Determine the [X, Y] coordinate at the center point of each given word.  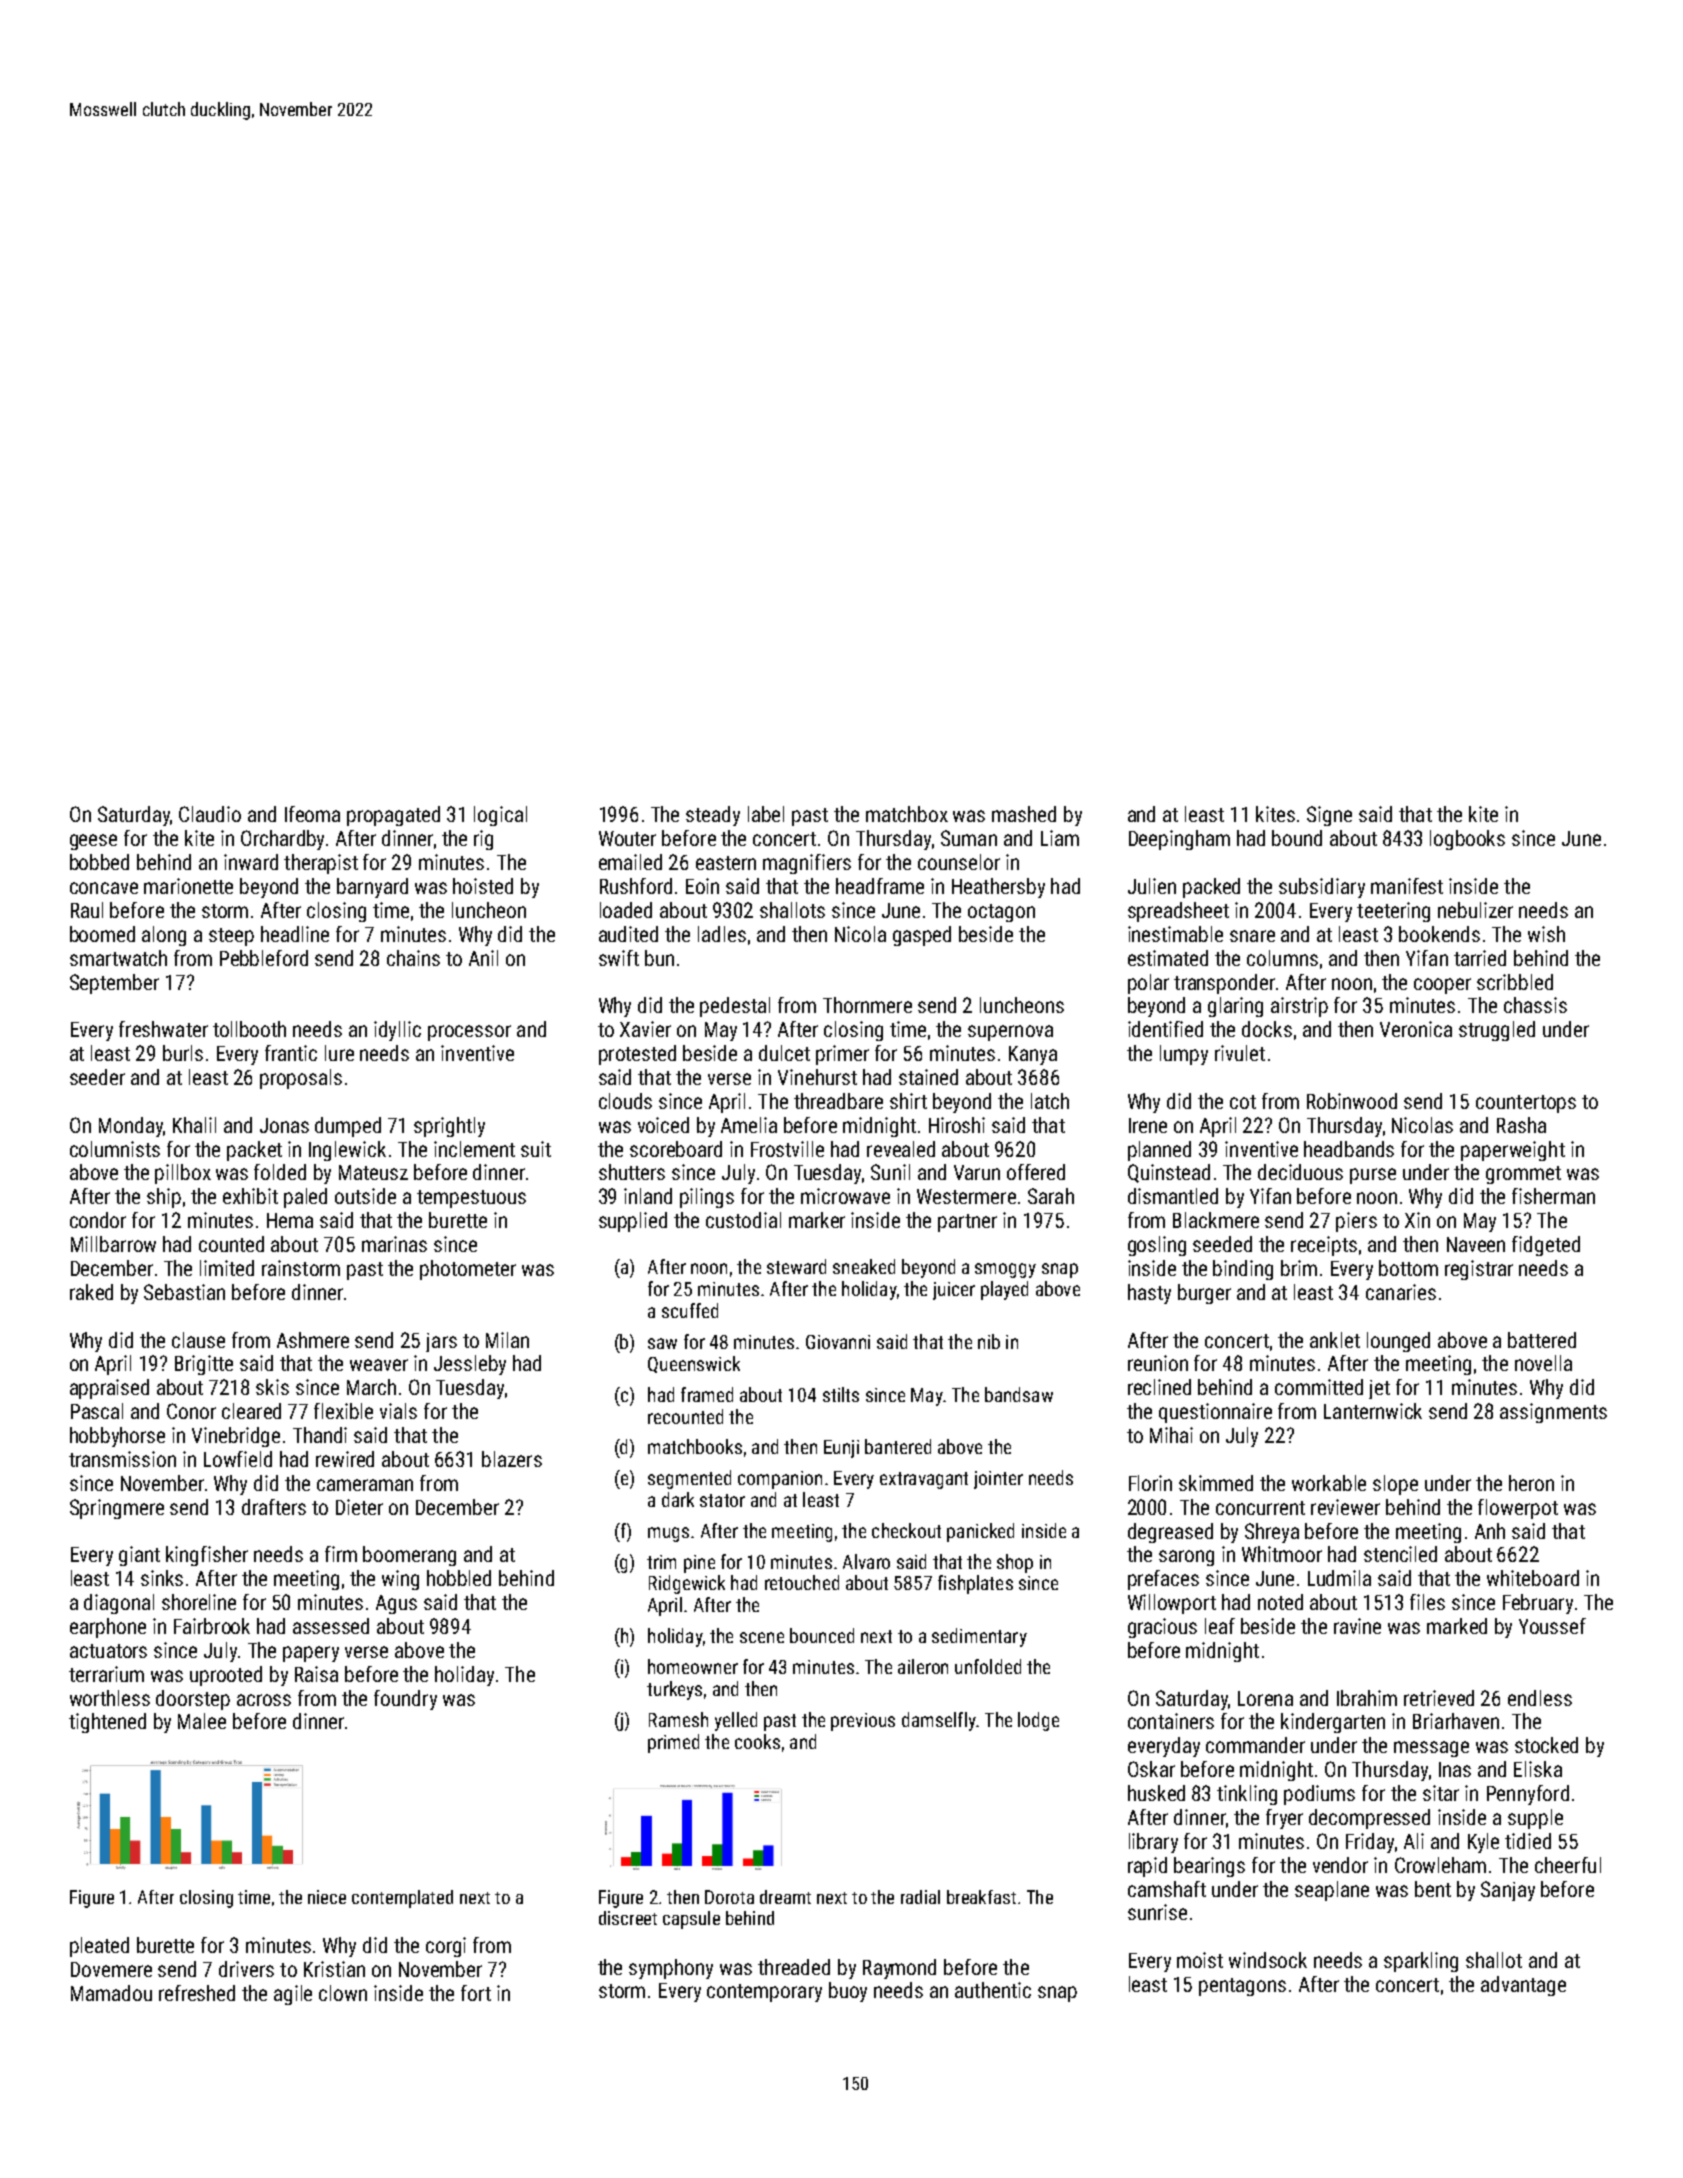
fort [476, 1993]
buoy [848, 1992]
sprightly [449, 1127]
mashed [1024, 814]
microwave [845, 1196]
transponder [1224, 984]
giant [139, 1556]
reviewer [1345, 1507]
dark [678, 1499]
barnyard [372, 888]
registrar [1479, 1270]
